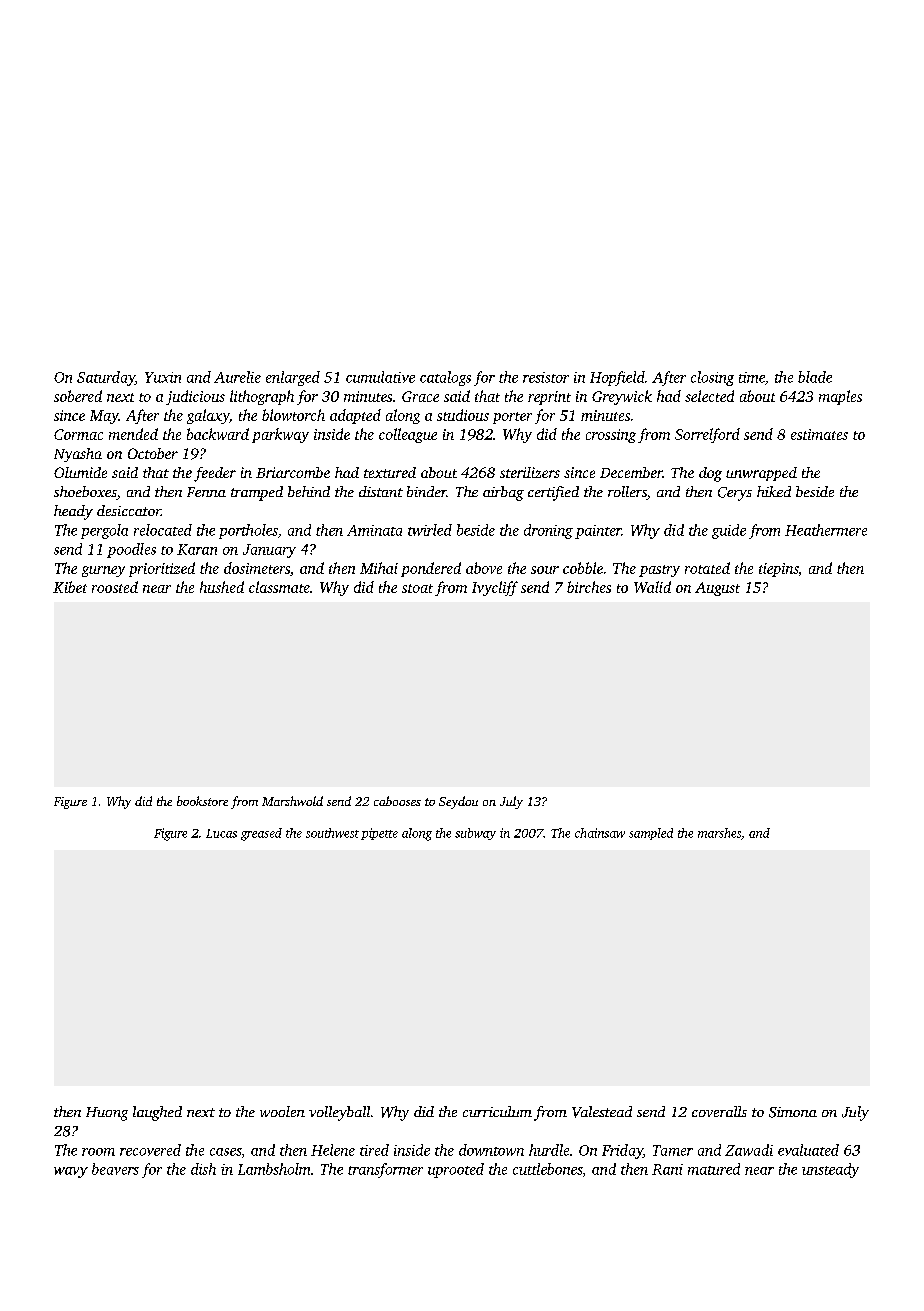 This document has width=924, height=1311. Describe the element at coordinates (106, 378) in the document. I see `Saturday` at that location.
